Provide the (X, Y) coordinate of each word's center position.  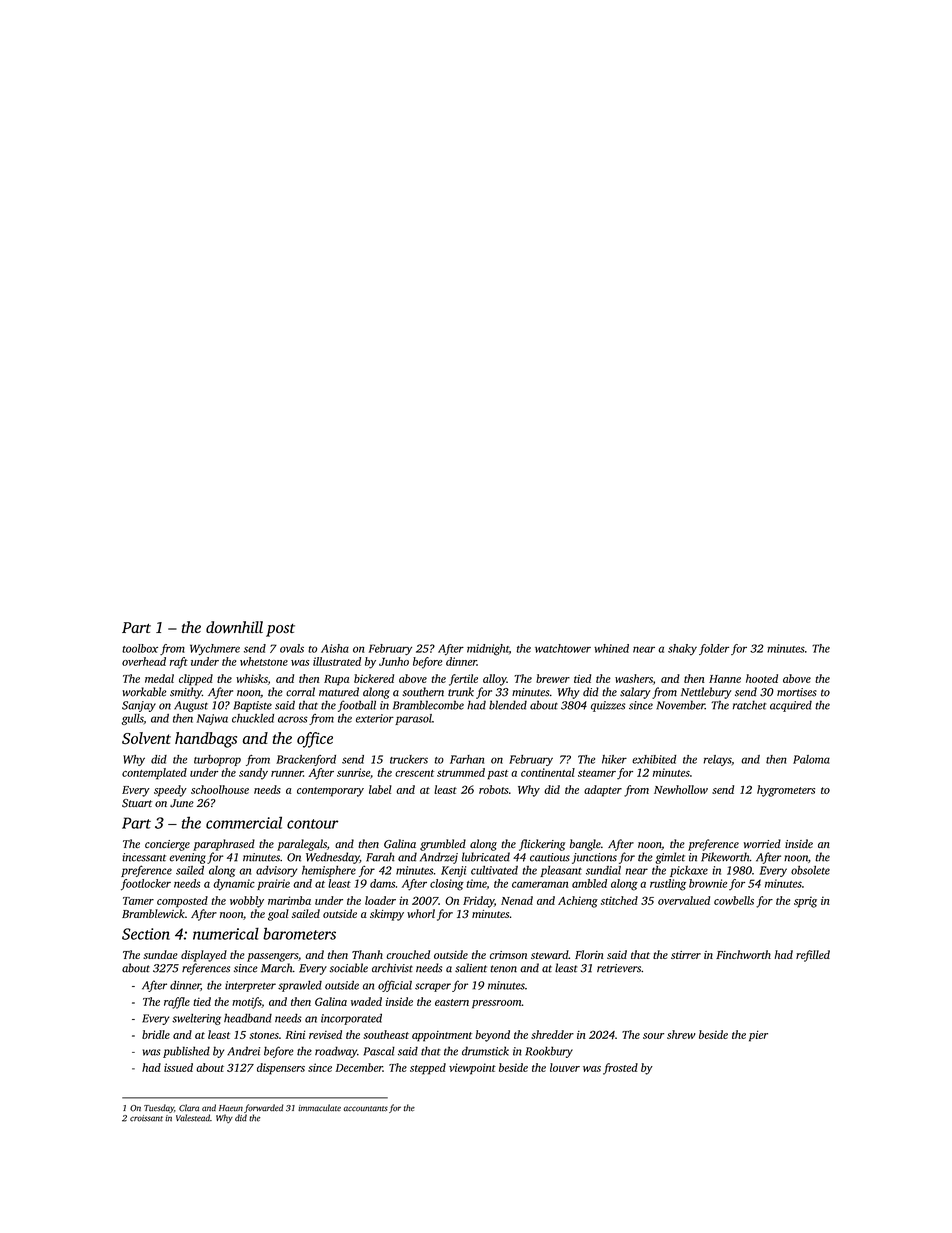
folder (714, 649)
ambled (589, 883)
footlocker (146, 885)
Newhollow (681, 789)
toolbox (140, 648)
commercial (244, 823)
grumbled (443, 845)
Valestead (193, 1118)
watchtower (563, 648)
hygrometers (786, 791)
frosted (620, 1069)
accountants (365, 1109)
